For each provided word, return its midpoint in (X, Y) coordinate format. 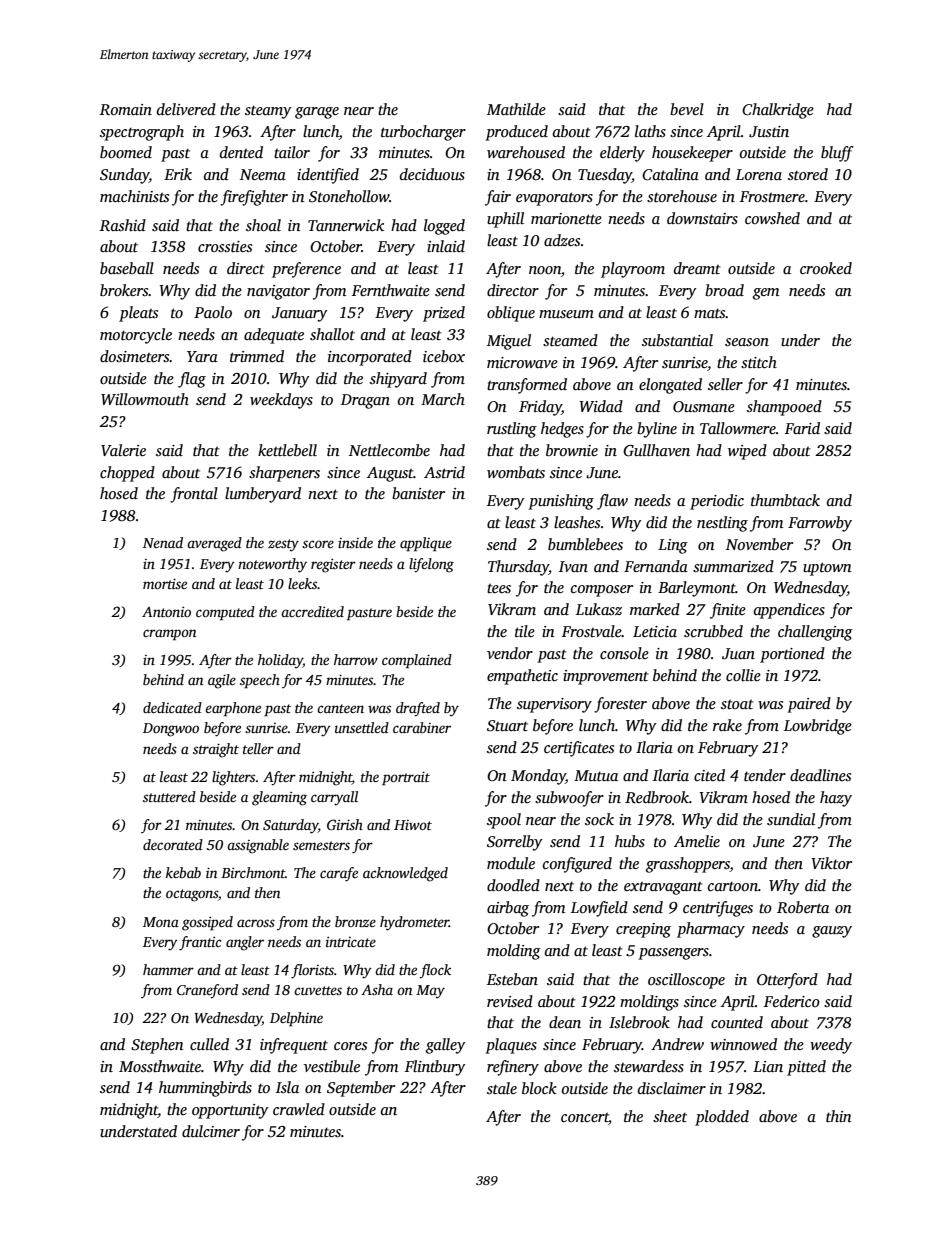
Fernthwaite (391, 290)
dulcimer (211, 1131)
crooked (826, 268)
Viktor (831, 863)
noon (545, 270)
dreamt (697, 268)
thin (839, 1116)
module (511, 863)
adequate (274, 336)
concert (585, 1119)
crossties (225, 246)
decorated (173, 844)
